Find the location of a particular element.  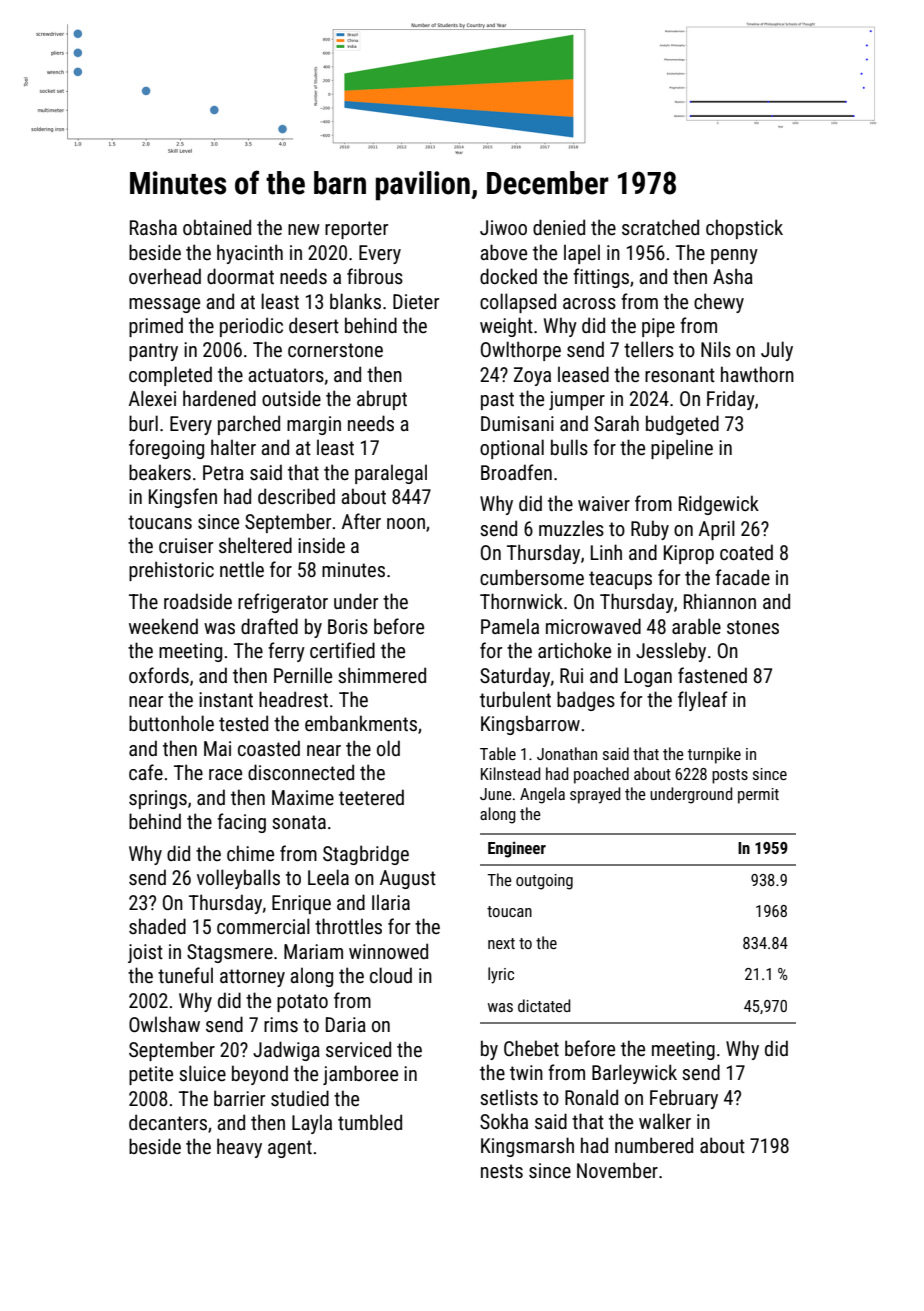

commercial is located at coordinates (263, 926).
